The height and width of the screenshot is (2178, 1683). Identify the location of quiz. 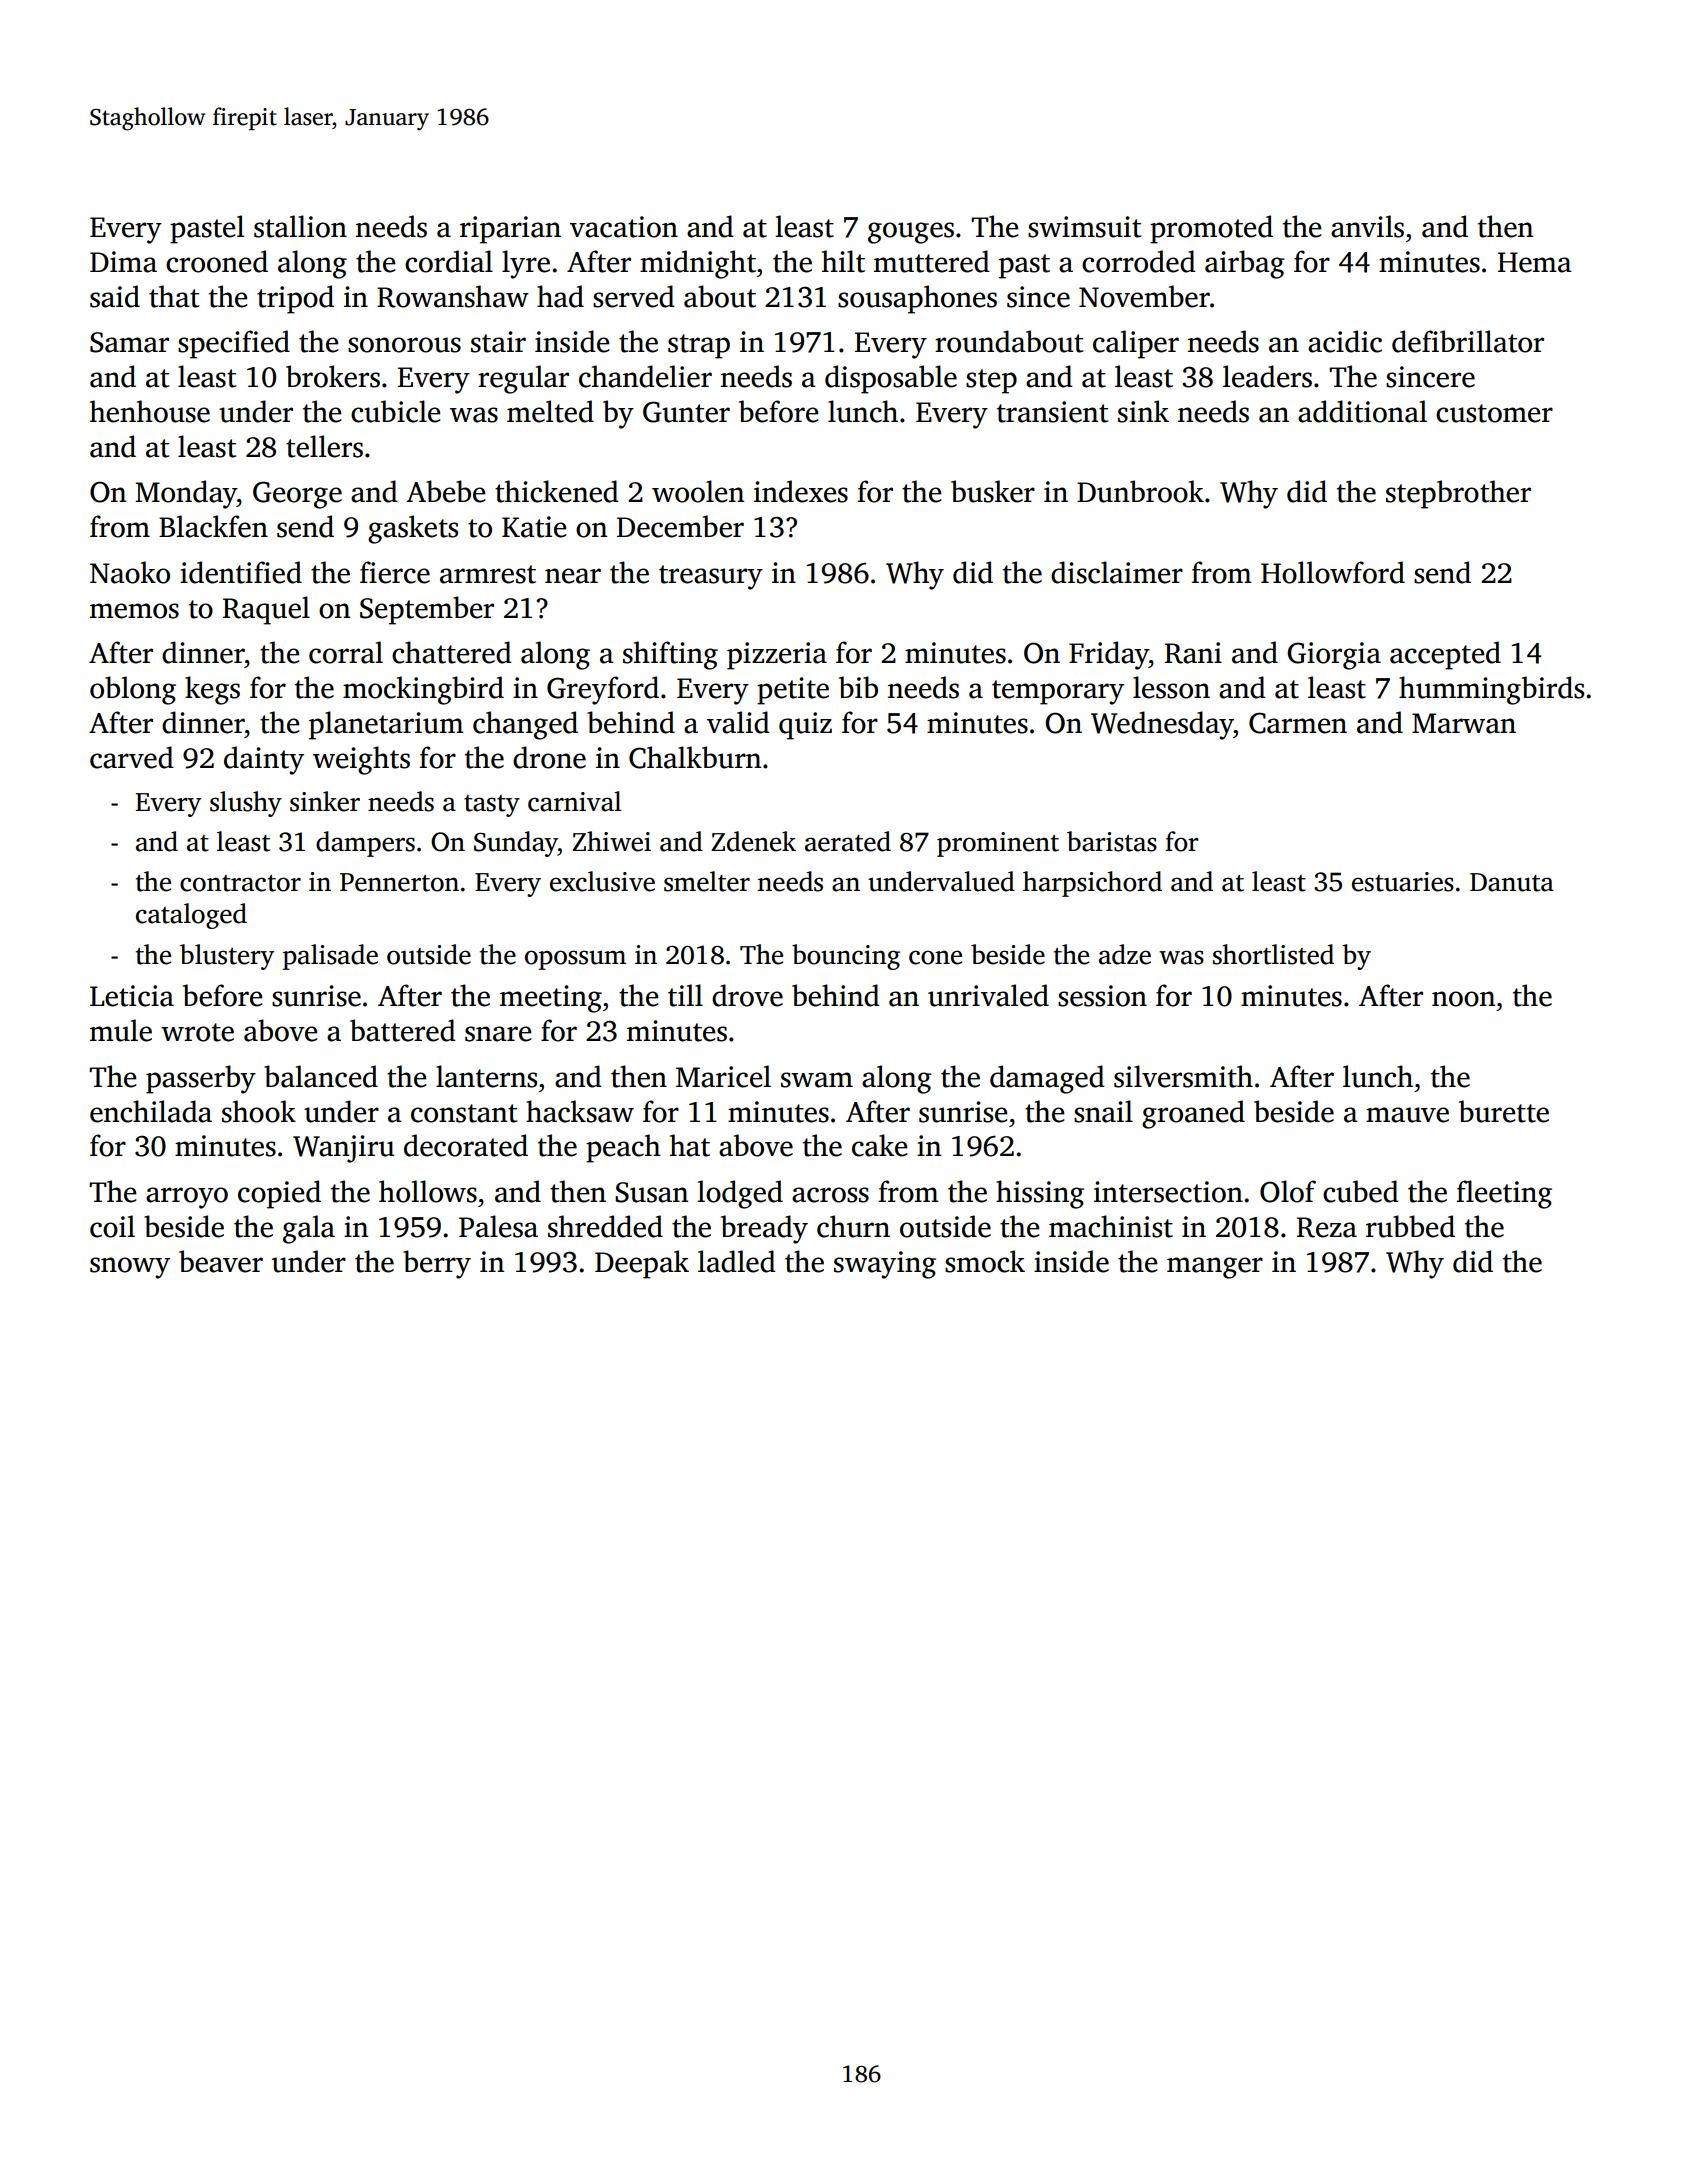
(805, 726).
